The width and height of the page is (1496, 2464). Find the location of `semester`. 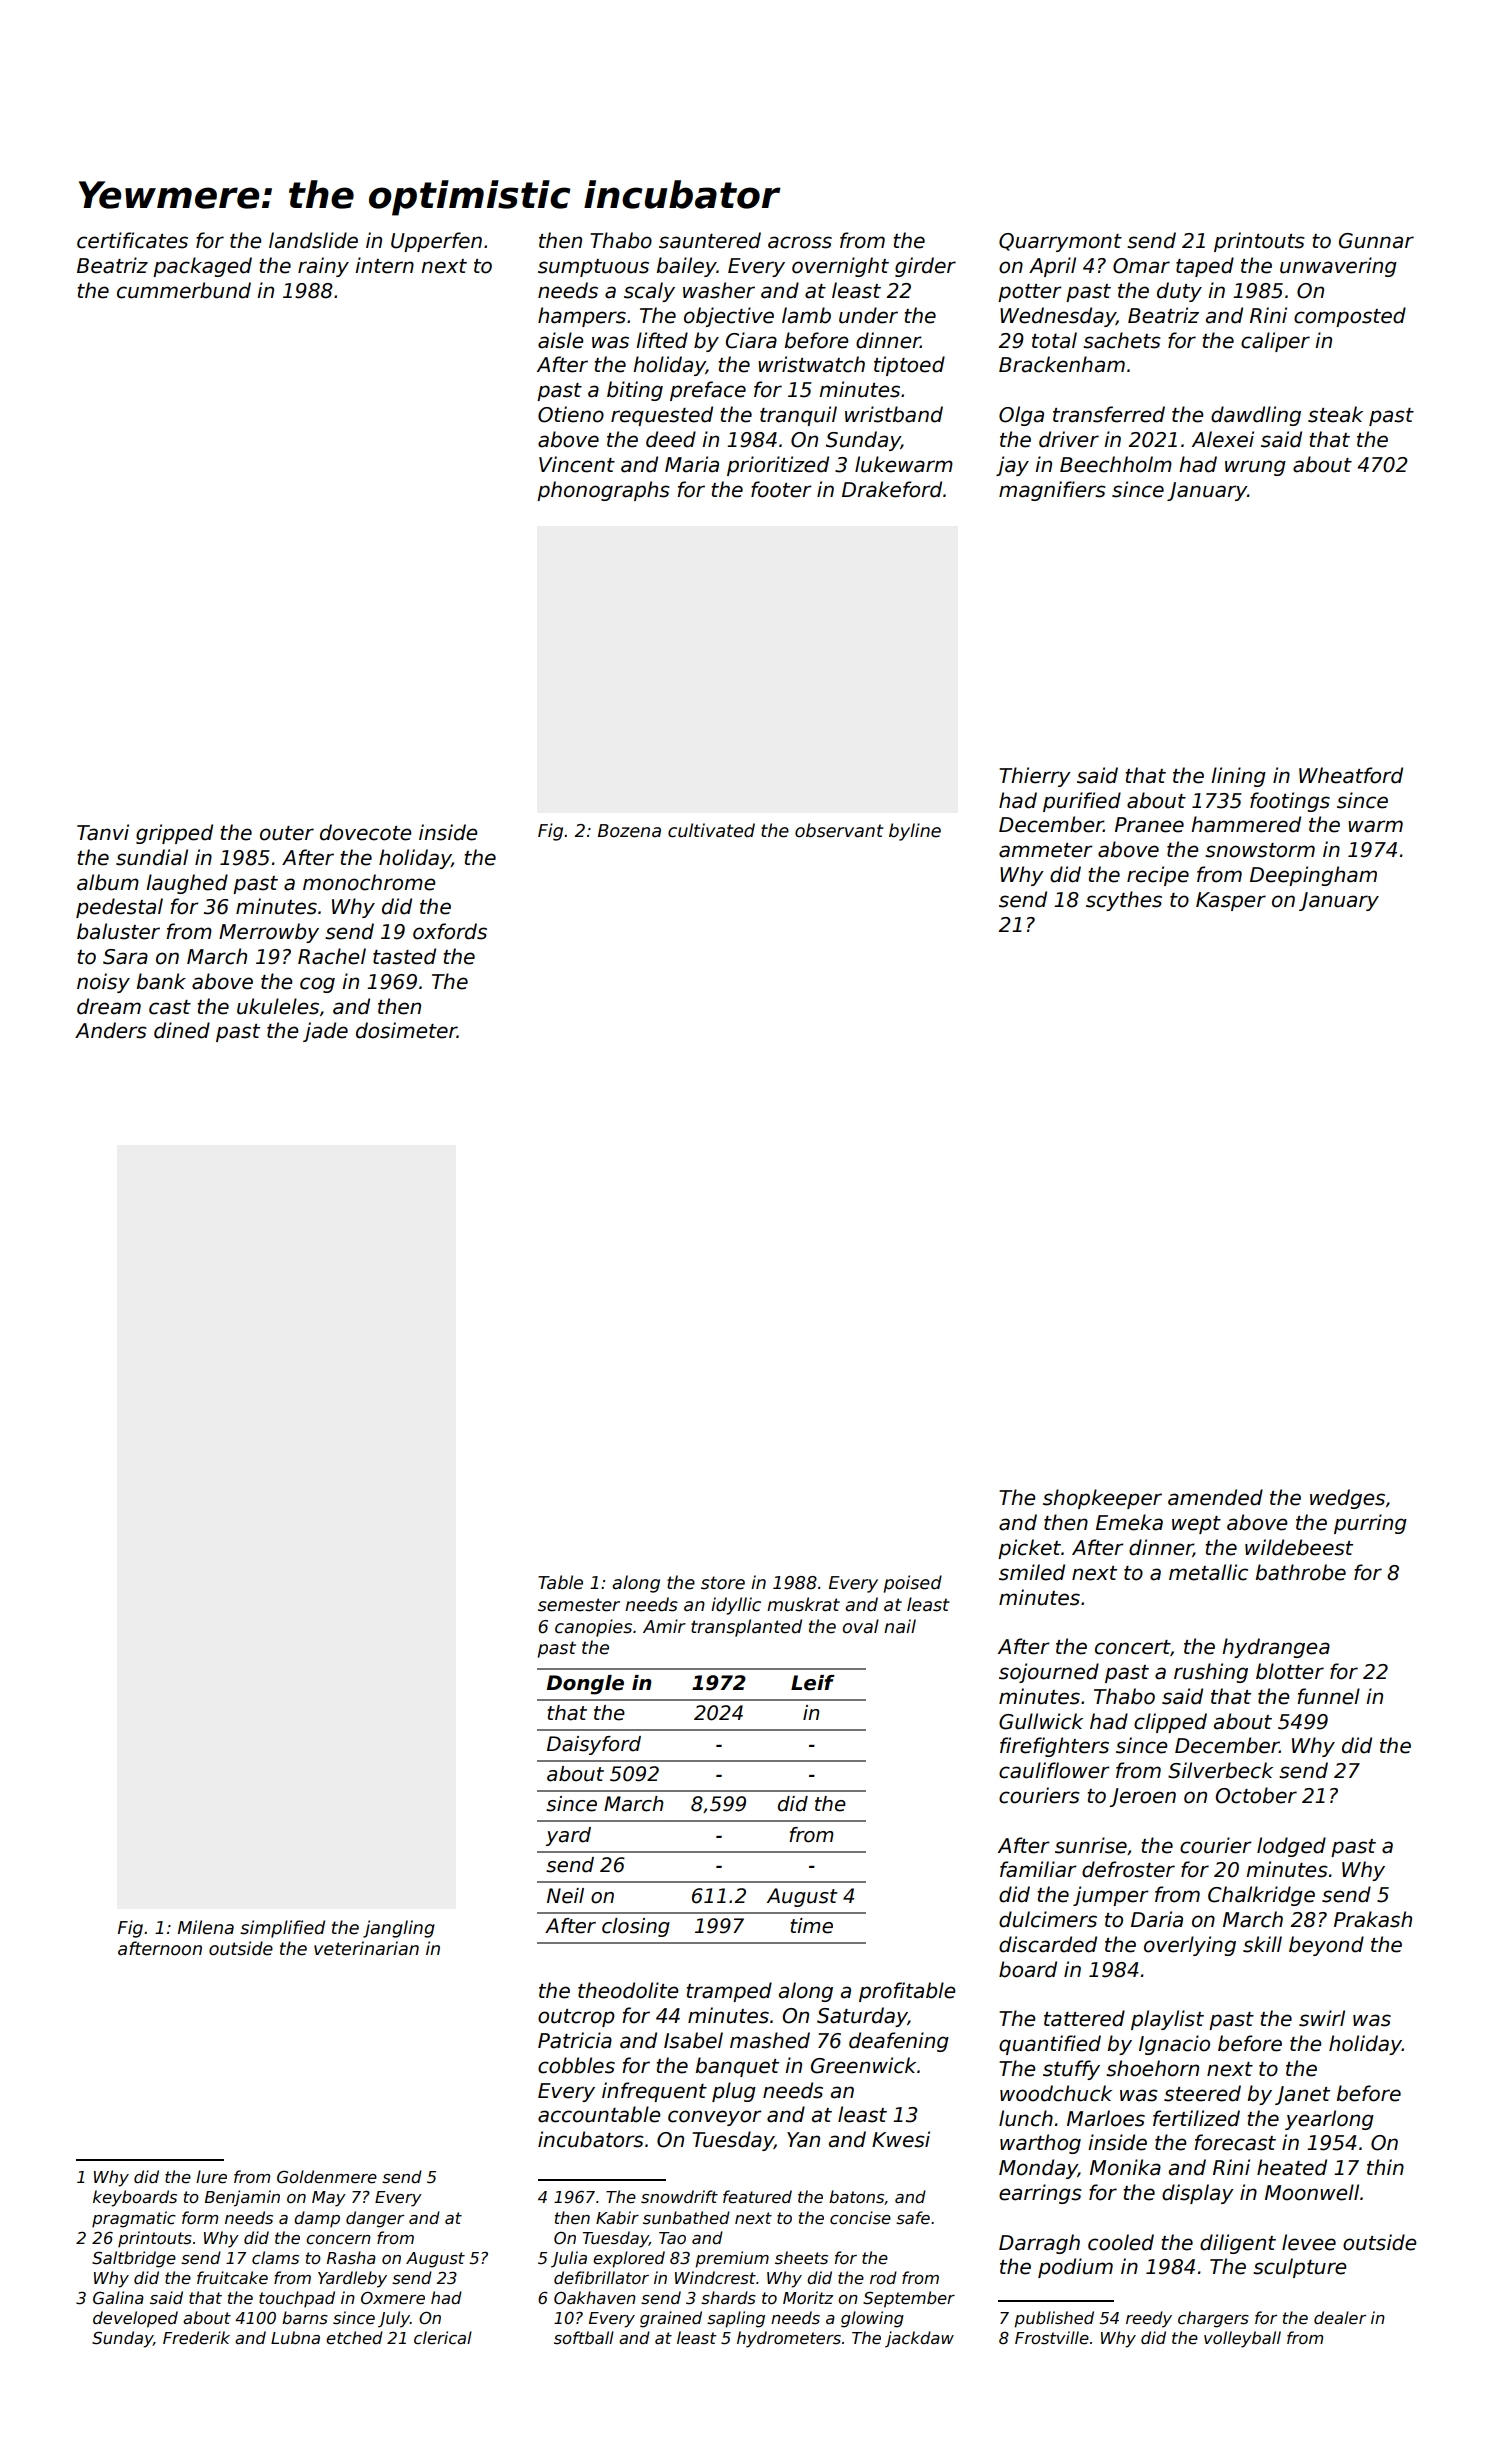

semester is located at coordinates (579, 1605).
